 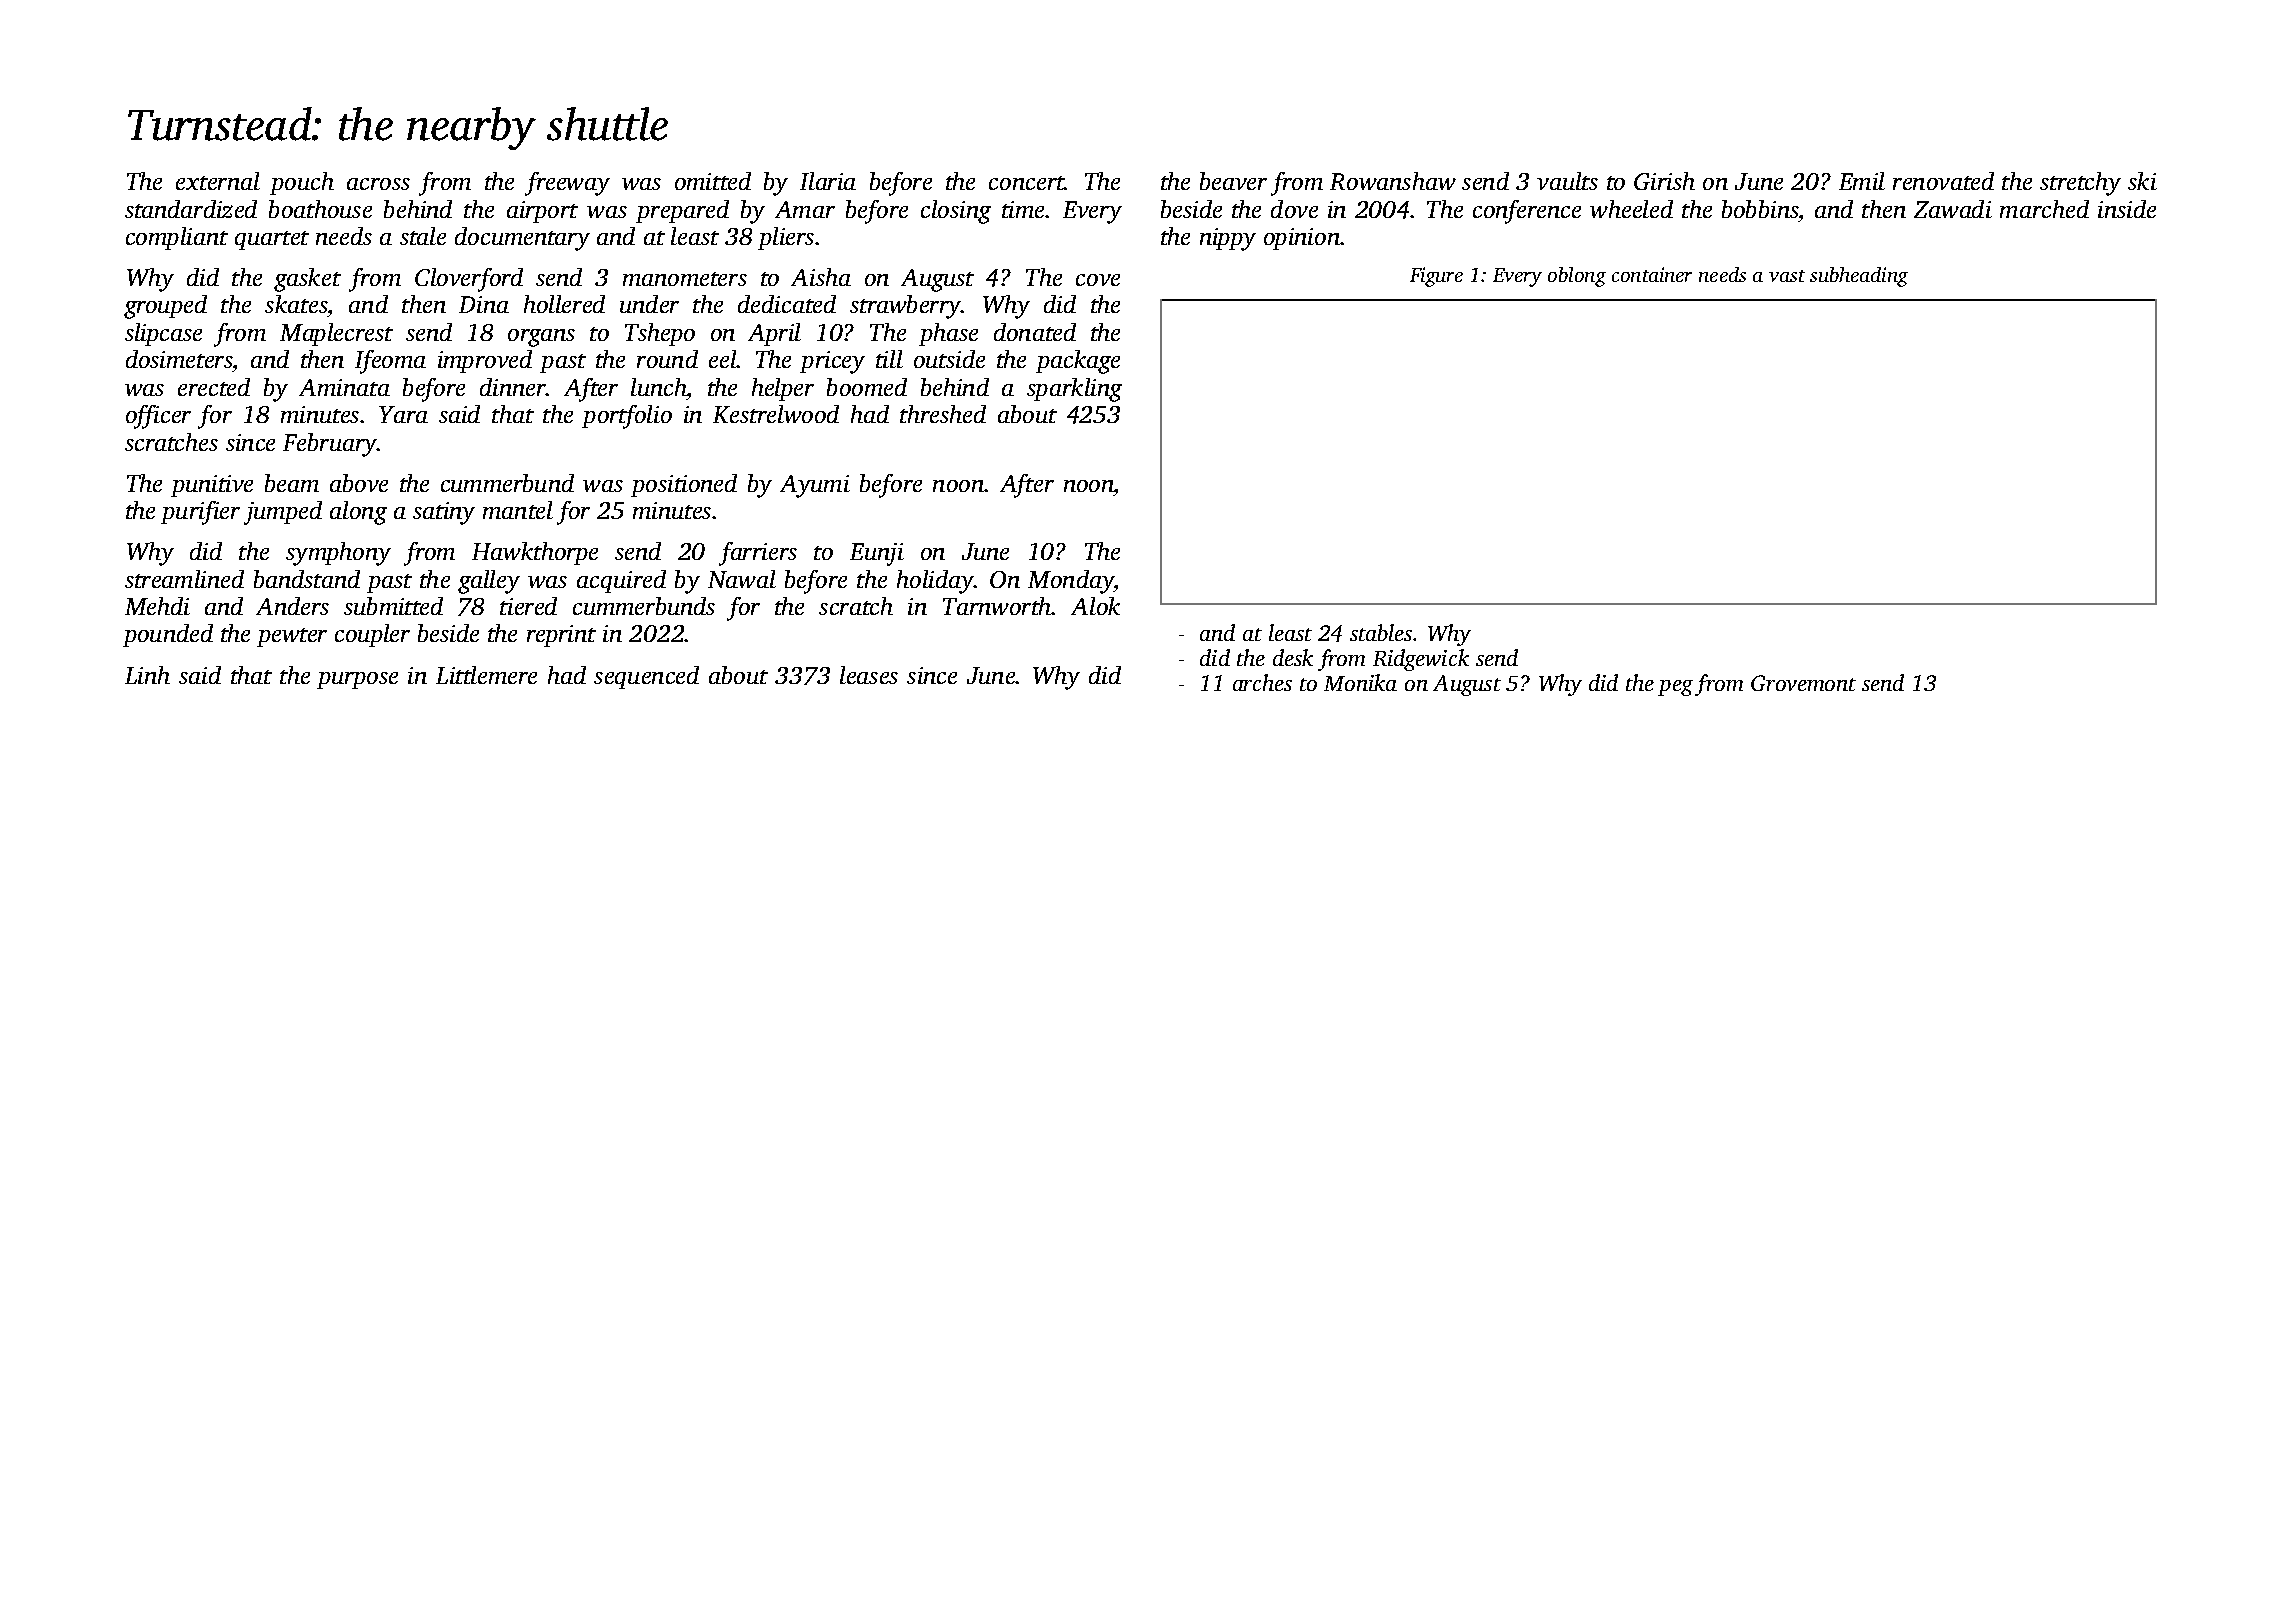 What do you see at coordinates (1381, 632) in the screenshot?
I see `stables` at bounding box center [1381, 632].
